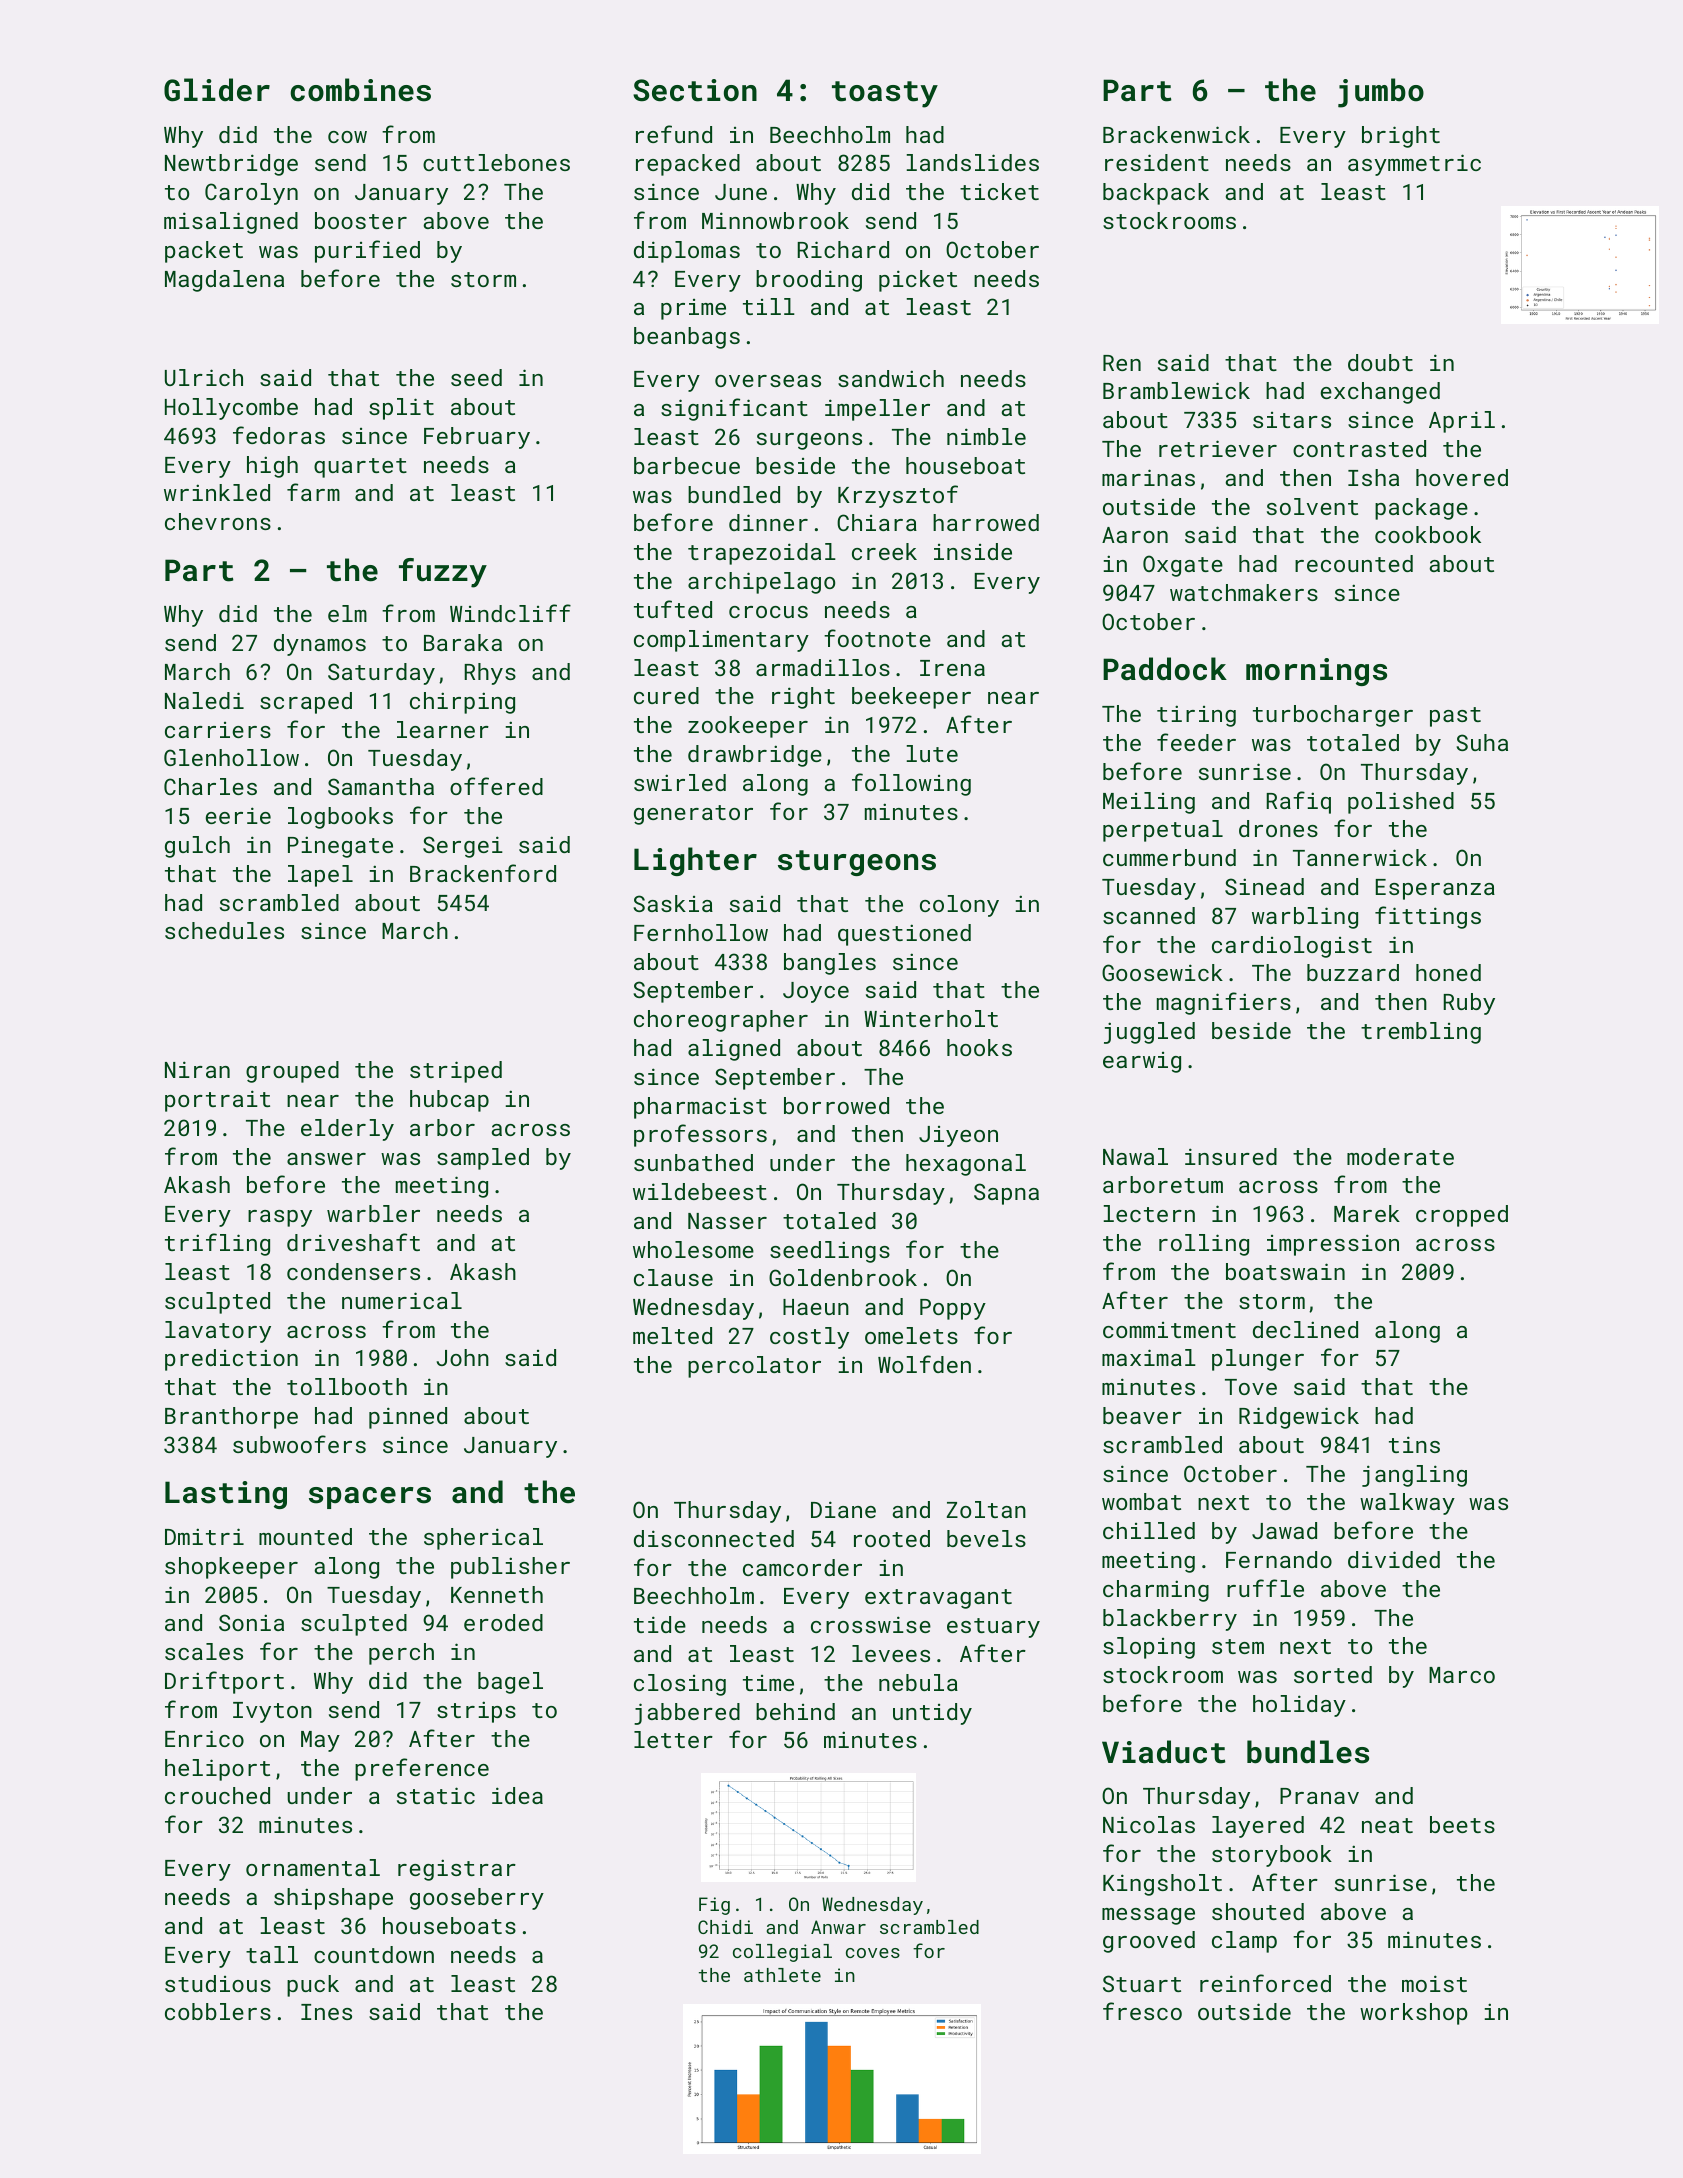  What do you see at coordinates (843, 1277) in the screenshot?
I see `Goldenbrook` at bounding box center [843, 1277].
